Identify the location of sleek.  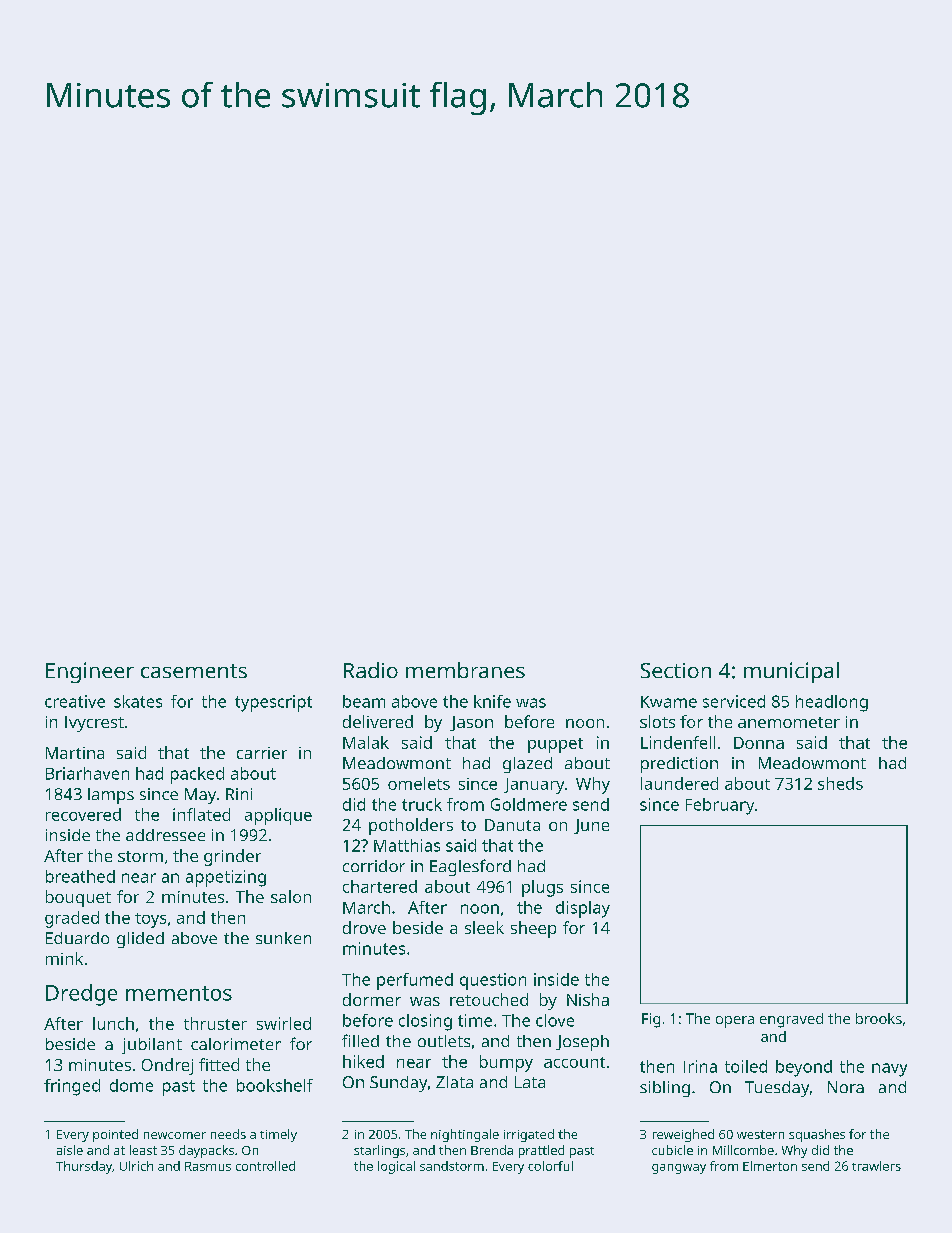
(484, 927).
